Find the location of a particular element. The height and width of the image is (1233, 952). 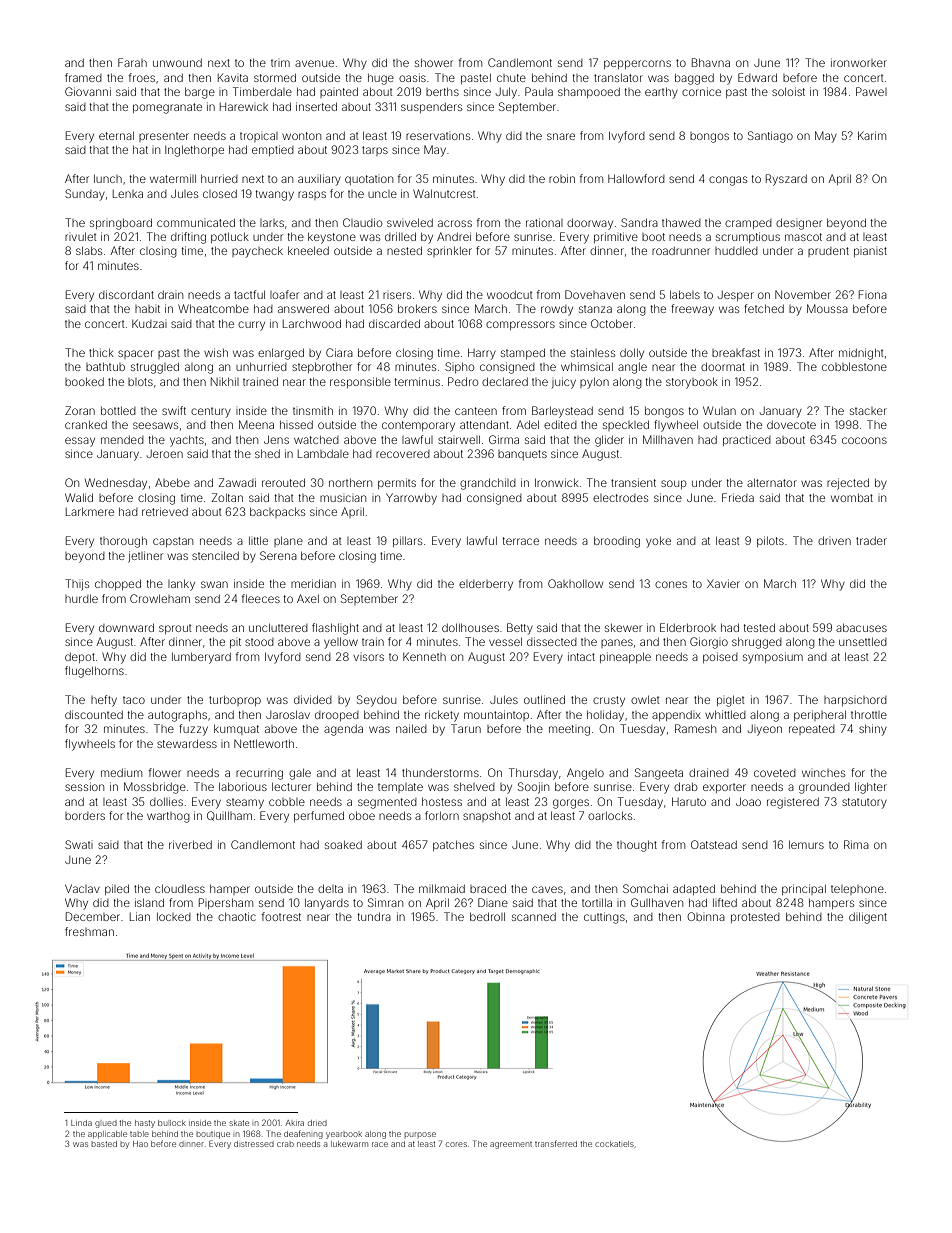

harpsichord is located at coordinates (855, 701).
